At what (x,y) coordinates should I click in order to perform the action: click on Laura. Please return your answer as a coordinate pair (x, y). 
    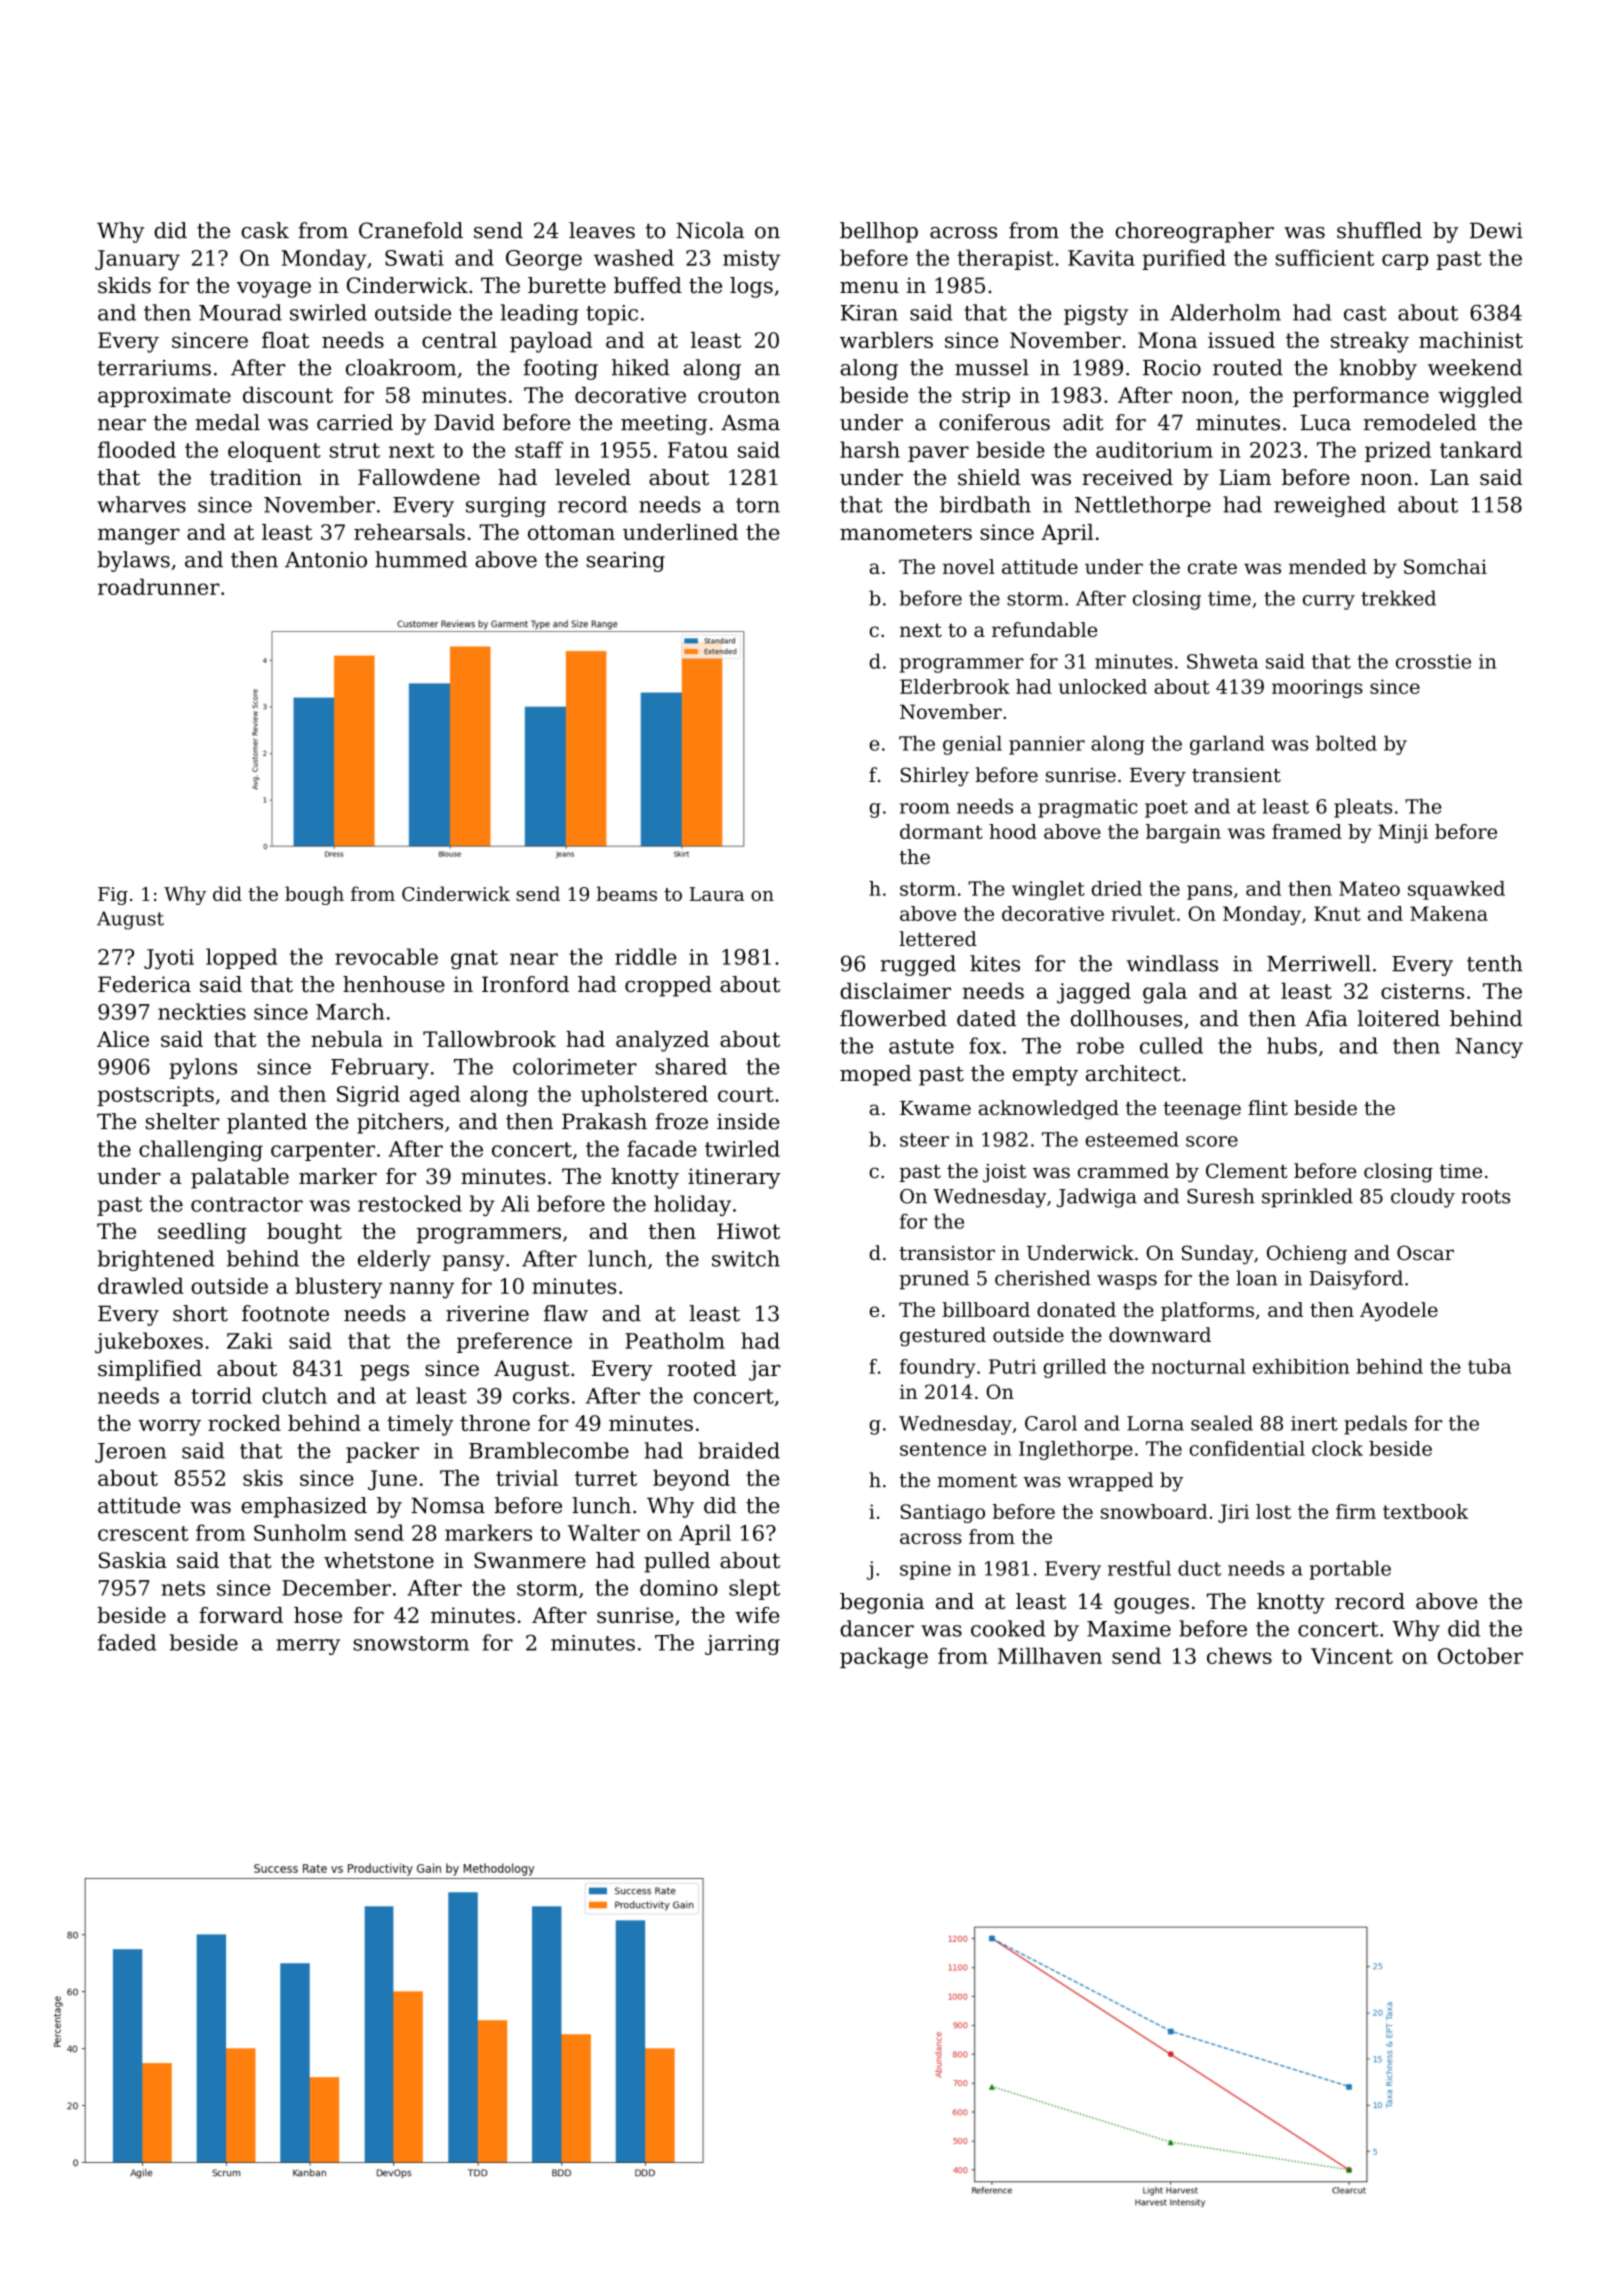
    Looking at the image, I should click on (717, 894).
